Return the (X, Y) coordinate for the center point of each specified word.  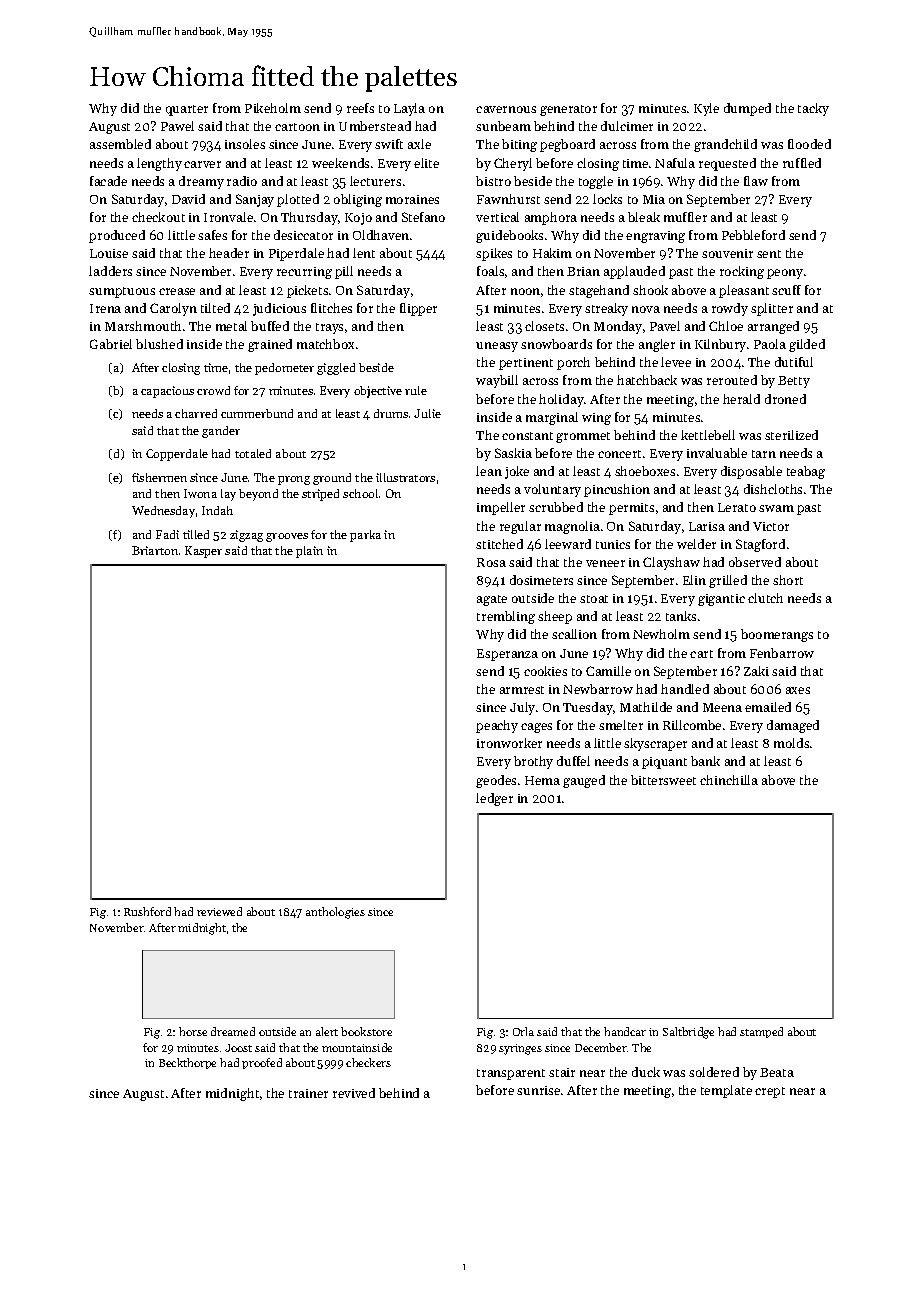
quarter (187, 110)
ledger (494, 799)
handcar (625, 1031)
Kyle (706, 109)
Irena (105, 308)
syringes (520, 1049)
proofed (262, 1063)
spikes (494, 254)
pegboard (567, 145)
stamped (761, 1032)
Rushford (147, 911)
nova (646, 309)
